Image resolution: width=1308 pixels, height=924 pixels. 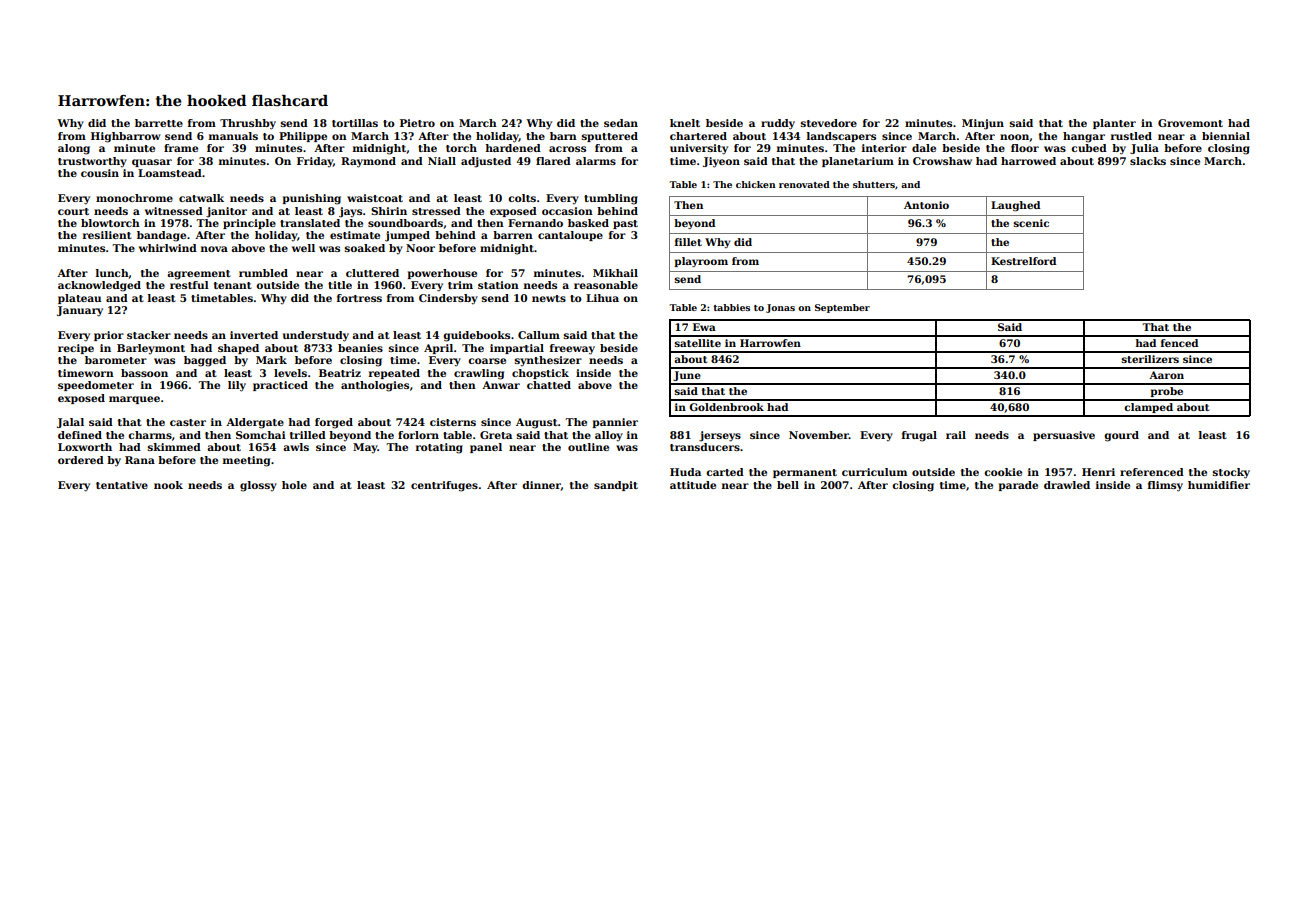 I want to click on Grovemont, so click(x=1190, y=123).
